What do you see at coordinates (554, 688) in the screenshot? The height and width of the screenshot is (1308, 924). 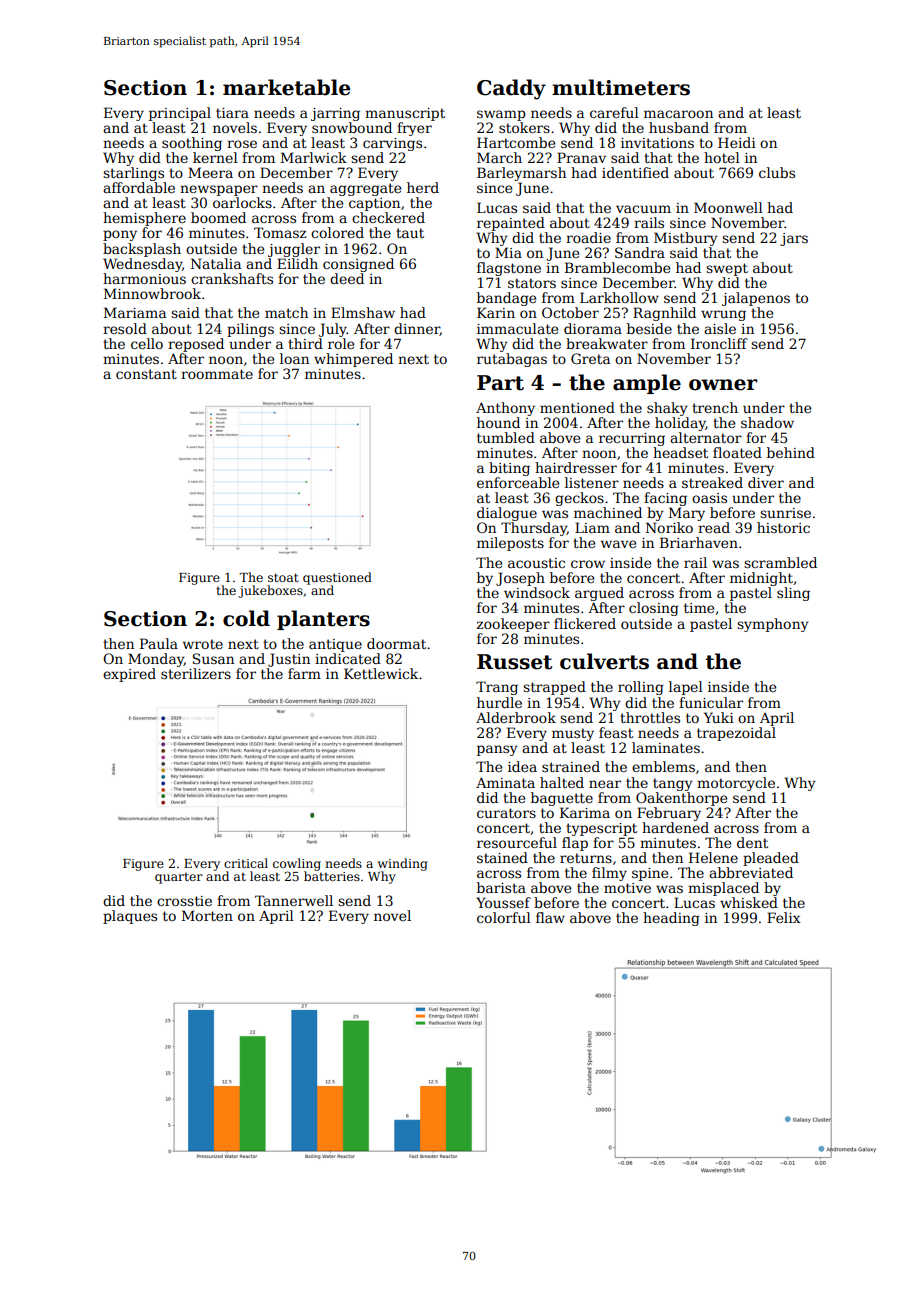 I see `strapped` at bounding box center [554, 688].
